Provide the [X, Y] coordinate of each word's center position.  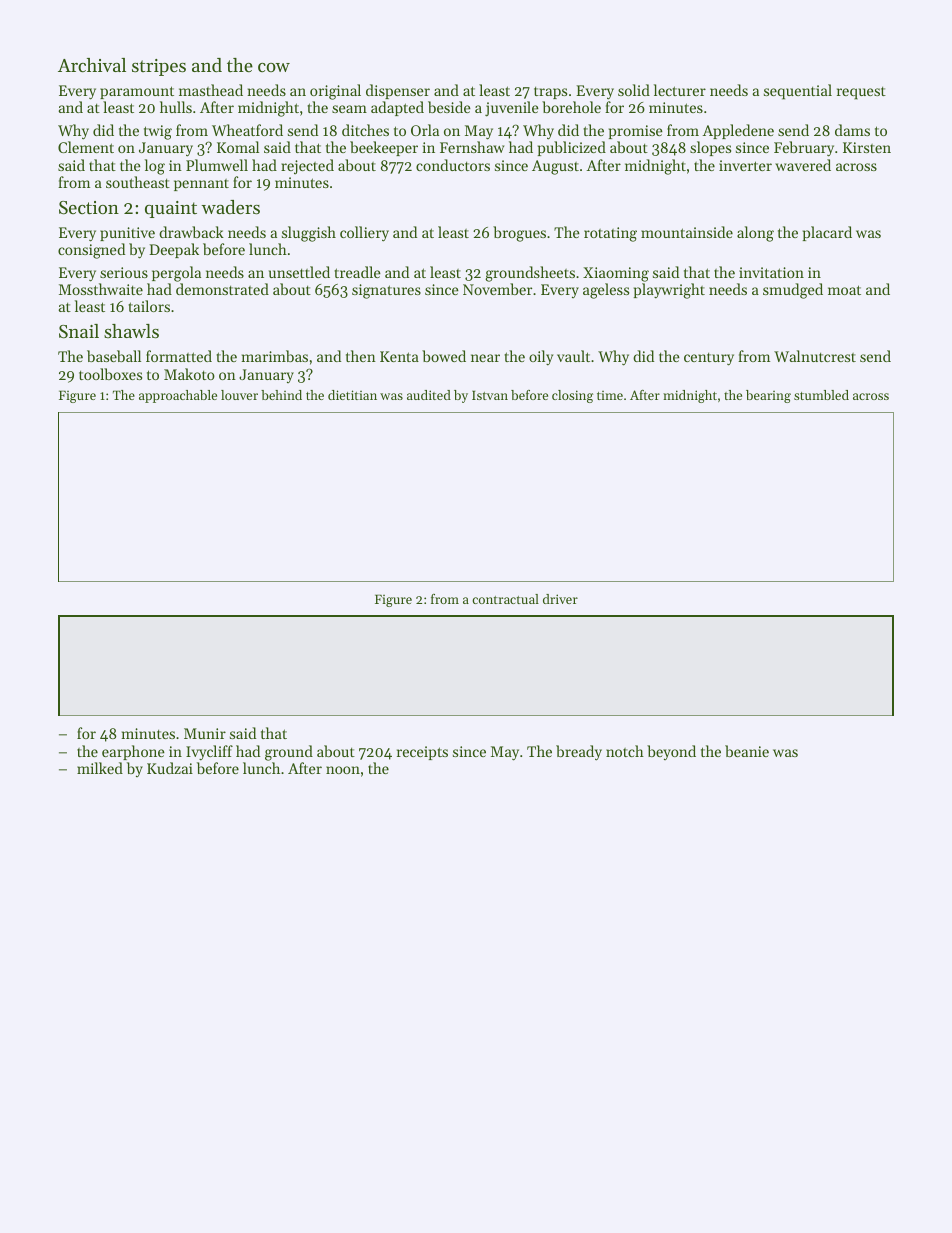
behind [281, 395]
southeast [138, 182]
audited [429, 395]
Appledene [738, 131]
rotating [610, 234]
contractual [505, 599]
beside [449, 107]
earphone [133, 752]
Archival [92, 65]
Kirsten [867, 147]
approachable [178, 396]
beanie [747, 751]
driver [560, 599]
